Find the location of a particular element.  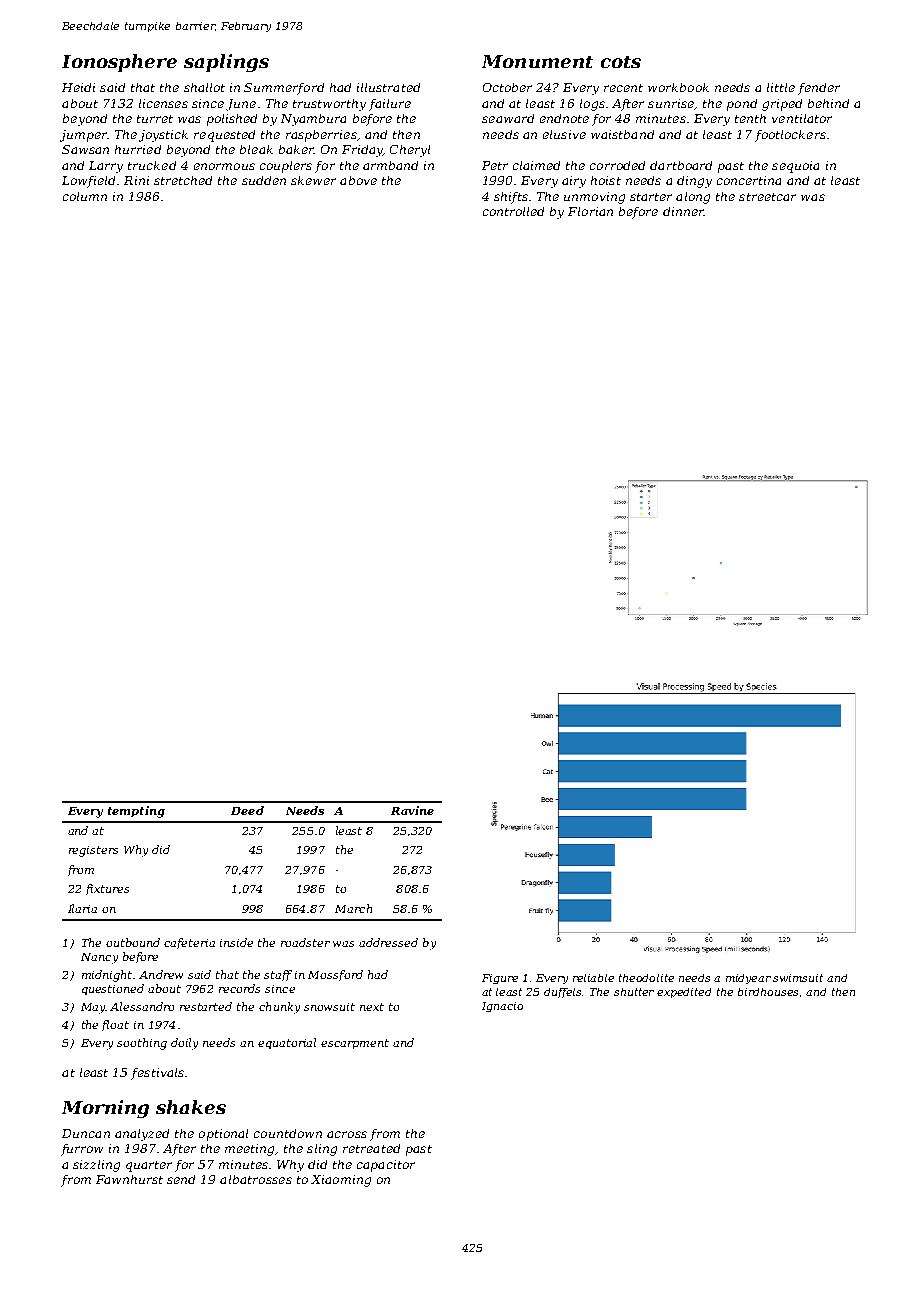

saplings is located at coordinates (226, 63).
